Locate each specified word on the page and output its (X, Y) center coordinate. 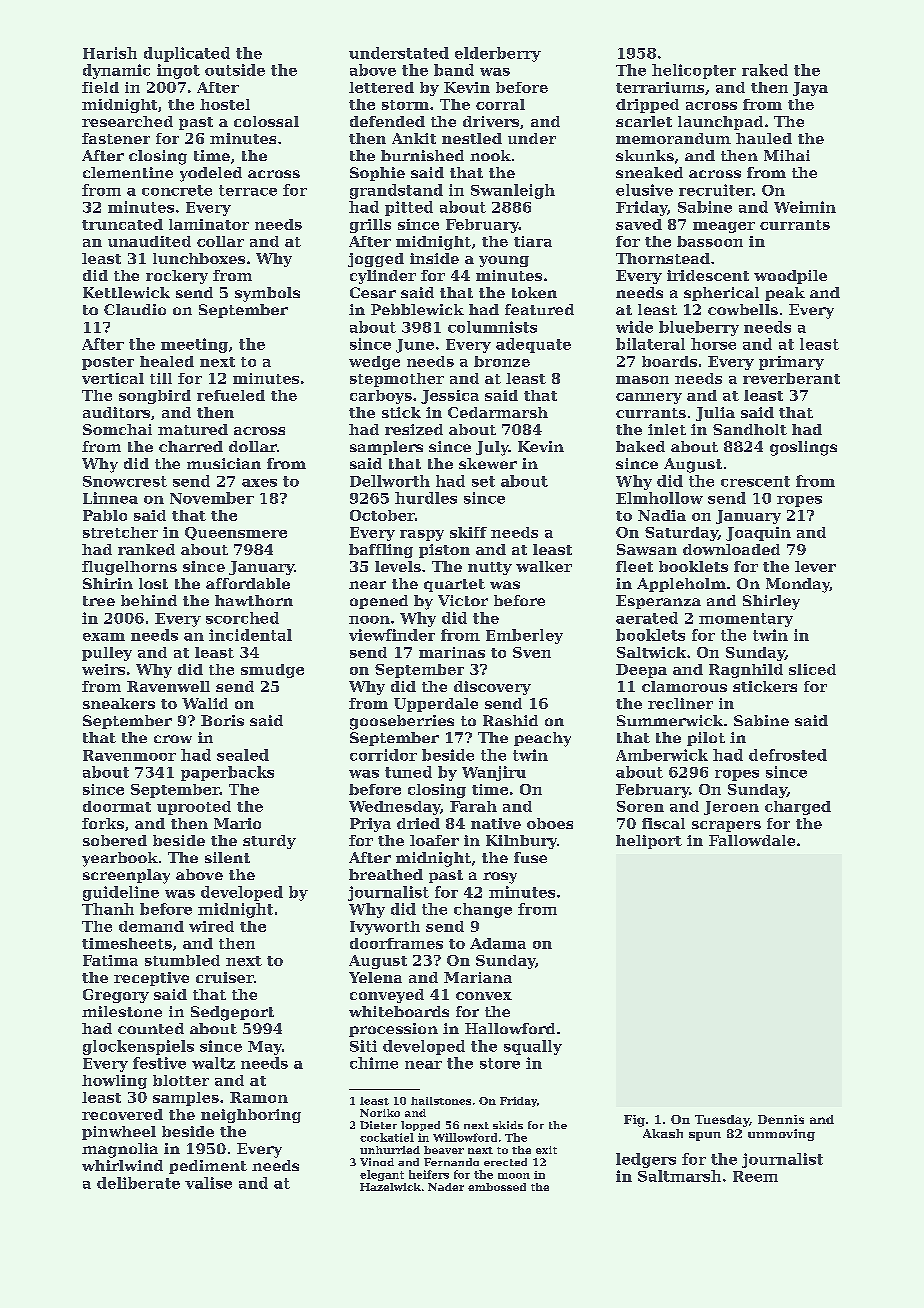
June (415, 346)
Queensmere (236, 533)
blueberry (699, 328)
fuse (530, 857)
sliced (812, 669)
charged (798, 808)
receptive (151, 979)
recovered (122, 1114)
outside (235, 70)
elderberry (498, 54)
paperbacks (227, 773)
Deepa (641, 671)
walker (544, 566)
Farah (473, 806)
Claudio (135, 309)
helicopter (694, 71)
